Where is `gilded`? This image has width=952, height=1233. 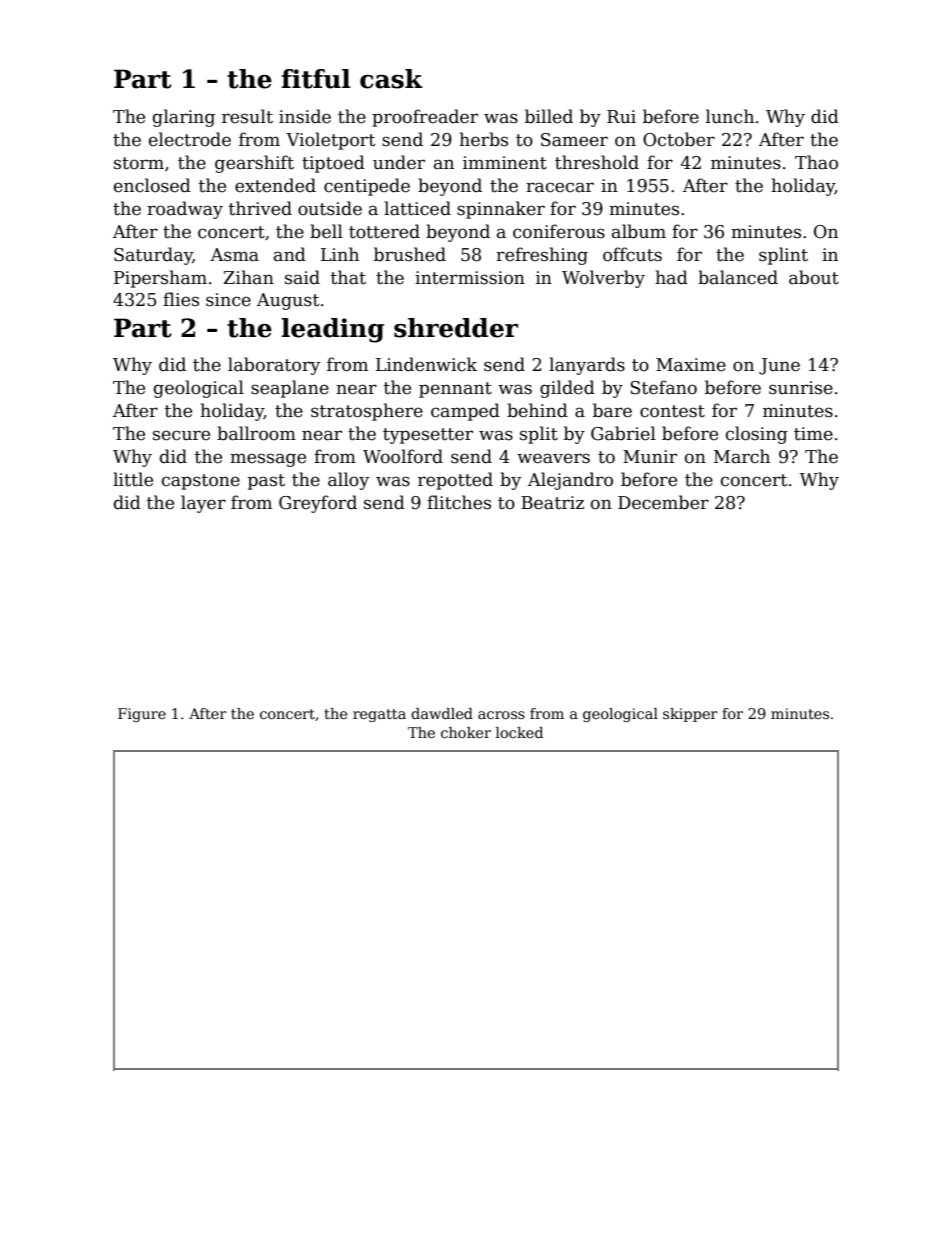 gilded is located at coordinates (567, 389).
